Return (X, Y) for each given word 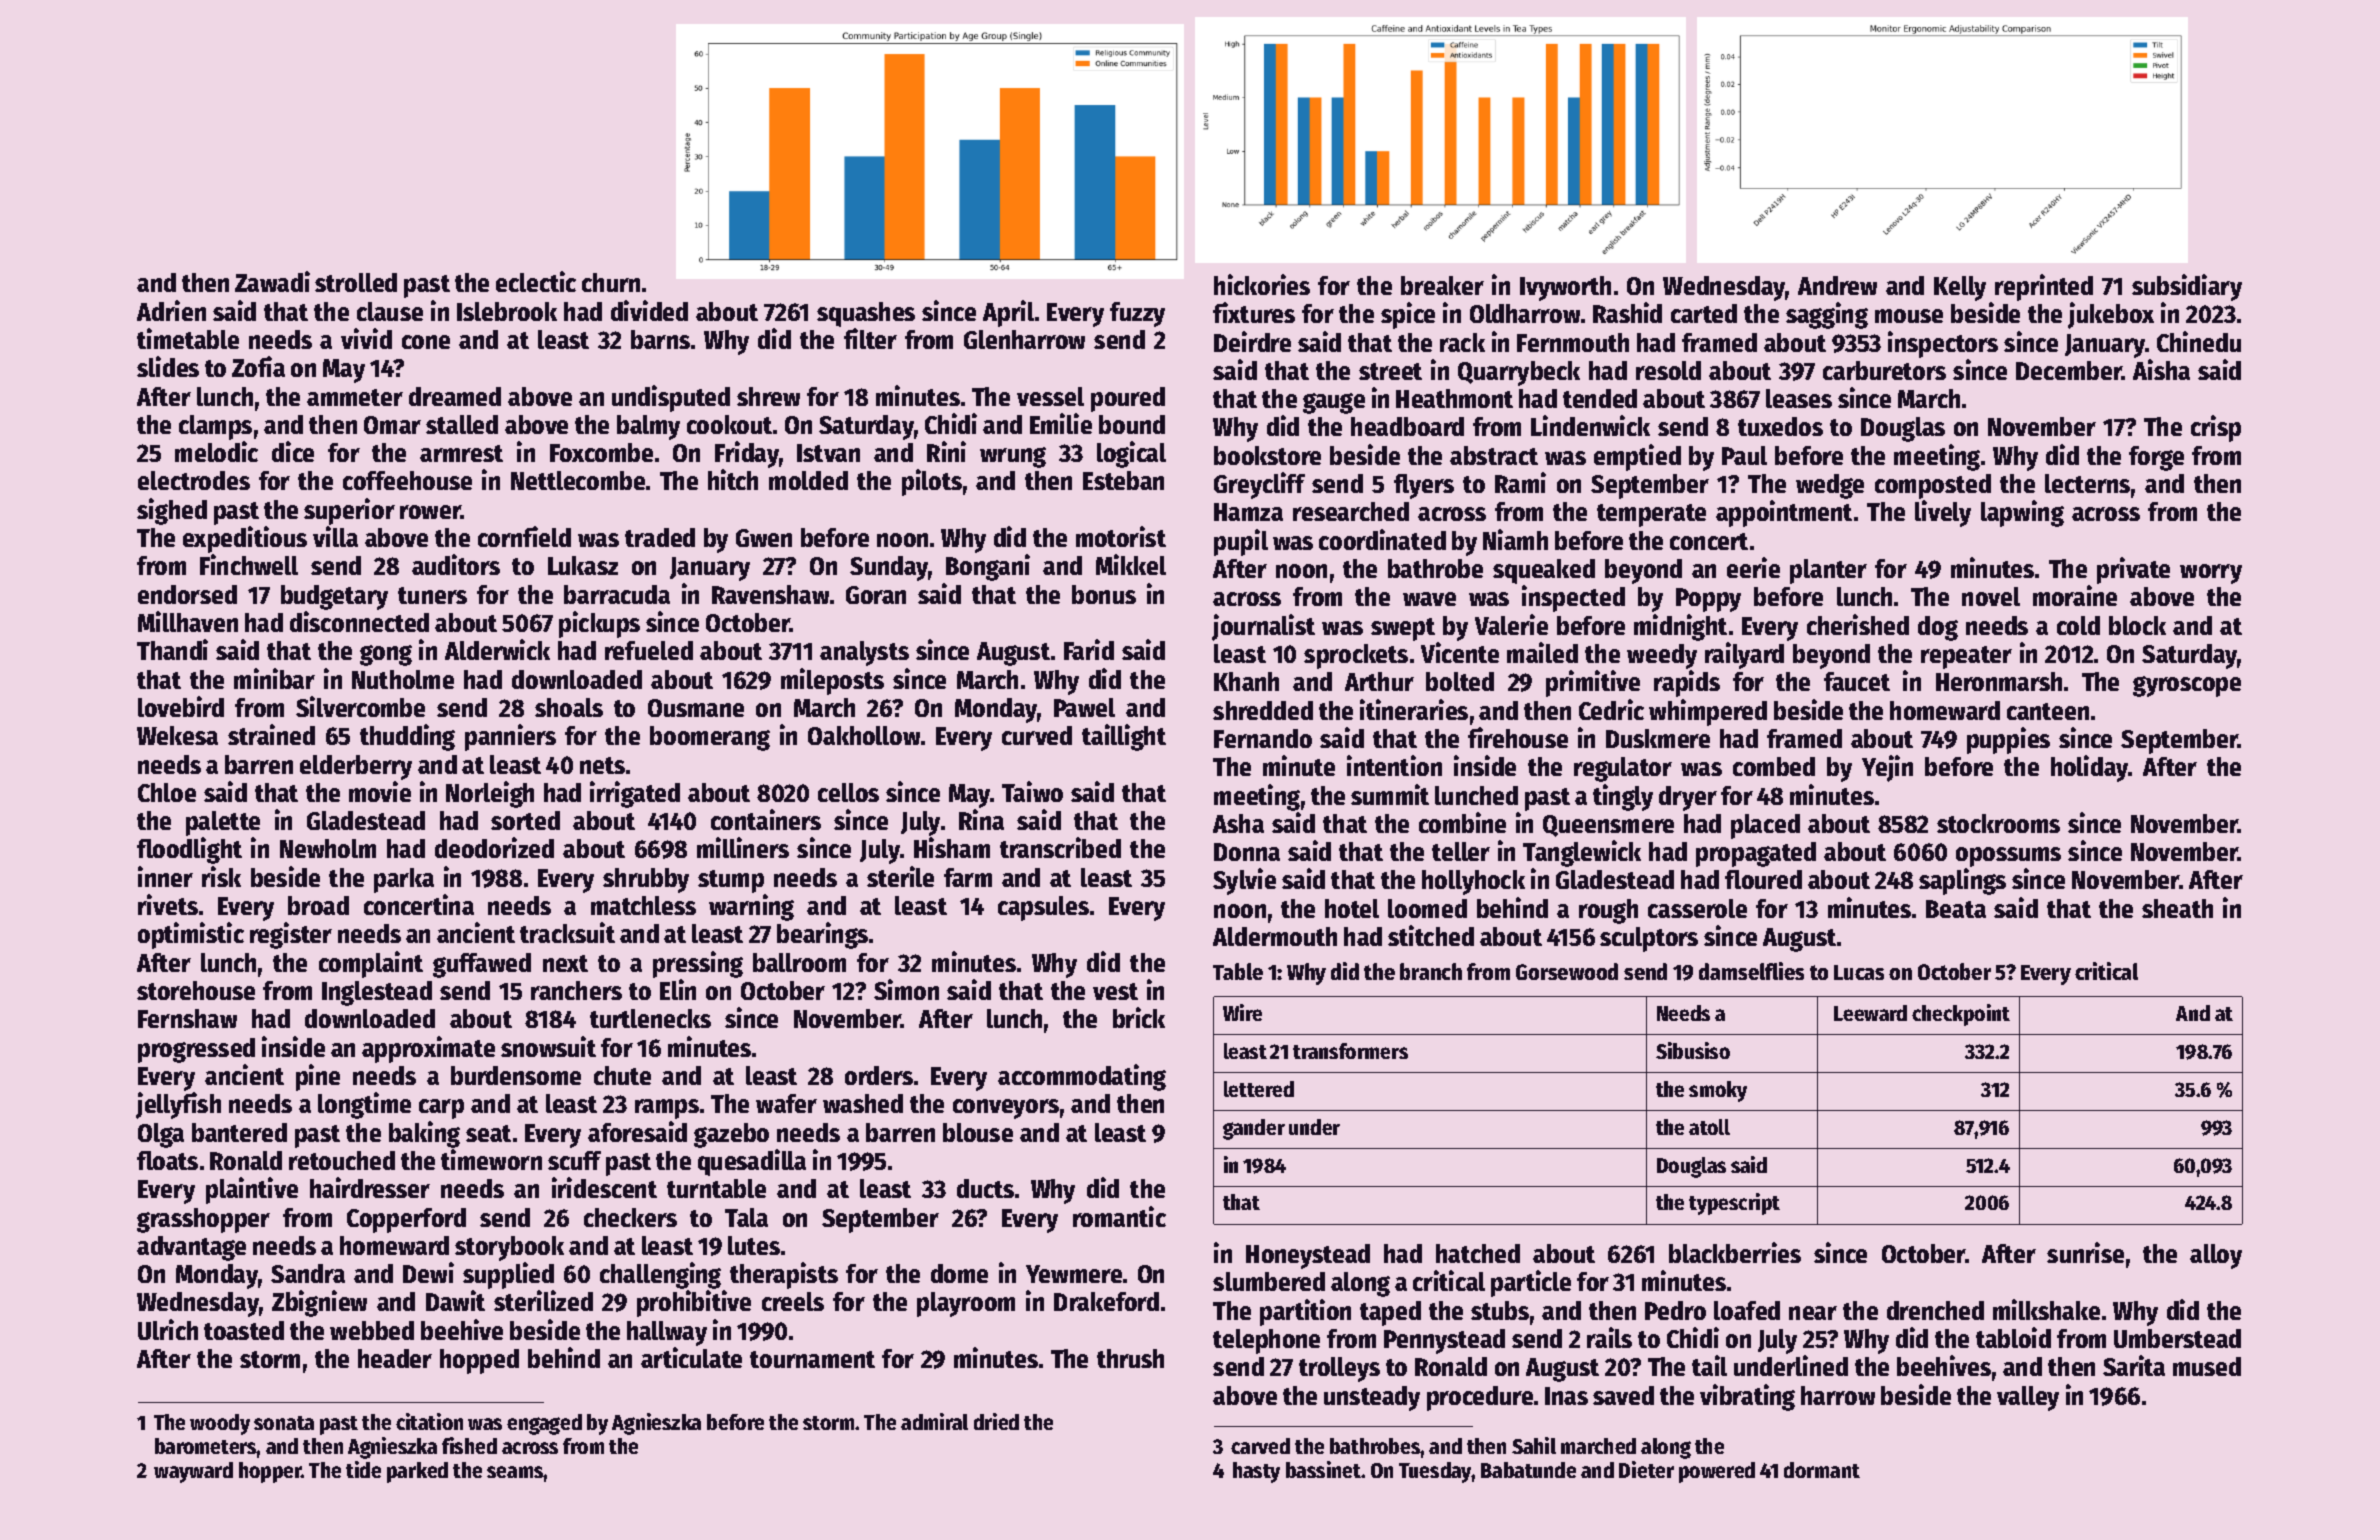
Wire (1242, 1012)
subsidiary (2187, 287)
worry (2211, 574)
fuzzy (1137, 314)
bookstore (1267, 455)
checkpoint (1961, 1015)
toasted (244, 1330)
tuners (432, 595)
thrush (1130, 1358)
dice (293, 451)
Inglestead (377, 993)
